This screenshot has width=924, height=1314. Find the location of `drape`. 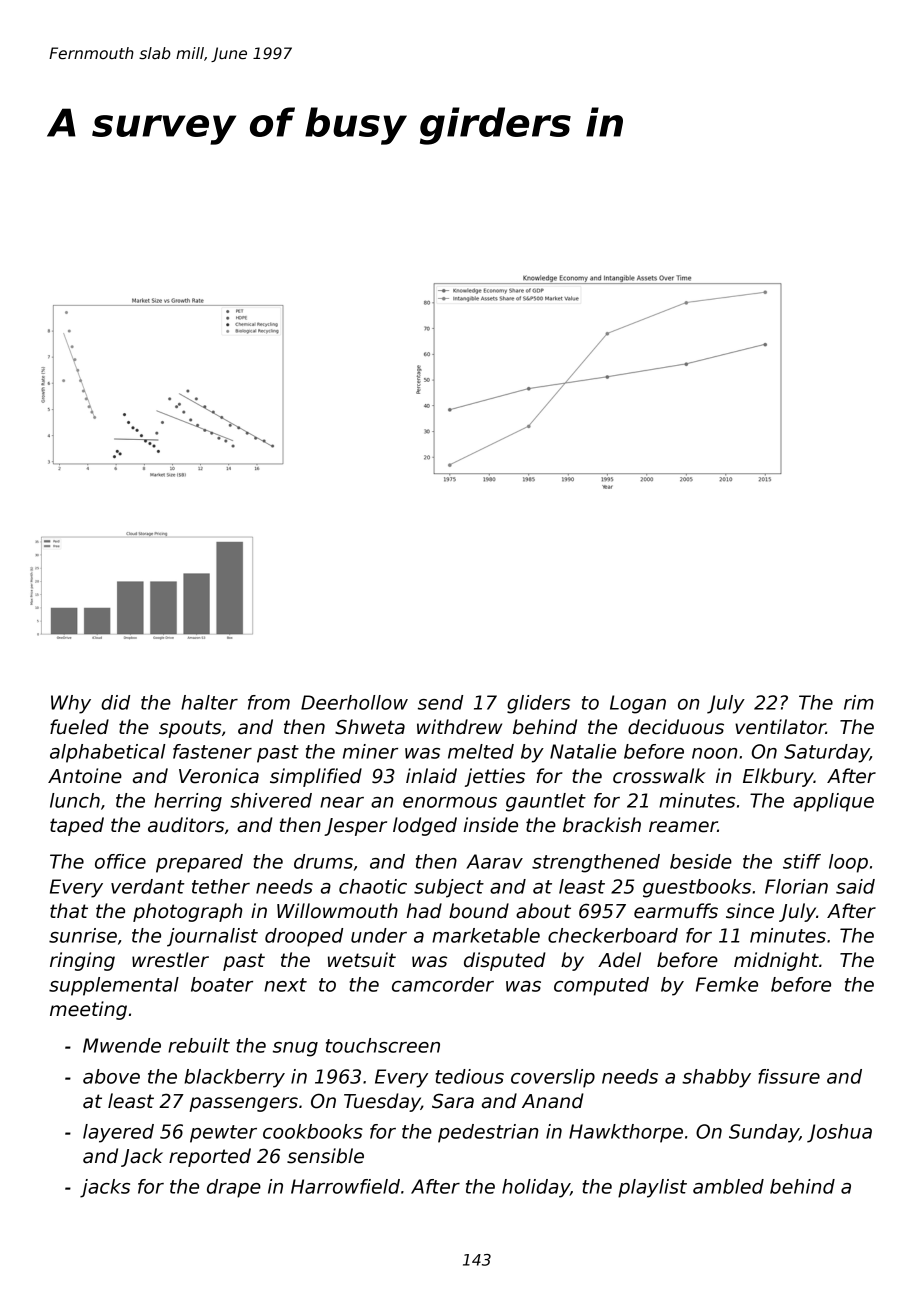

drape is located at coordinates (234, 1188).
